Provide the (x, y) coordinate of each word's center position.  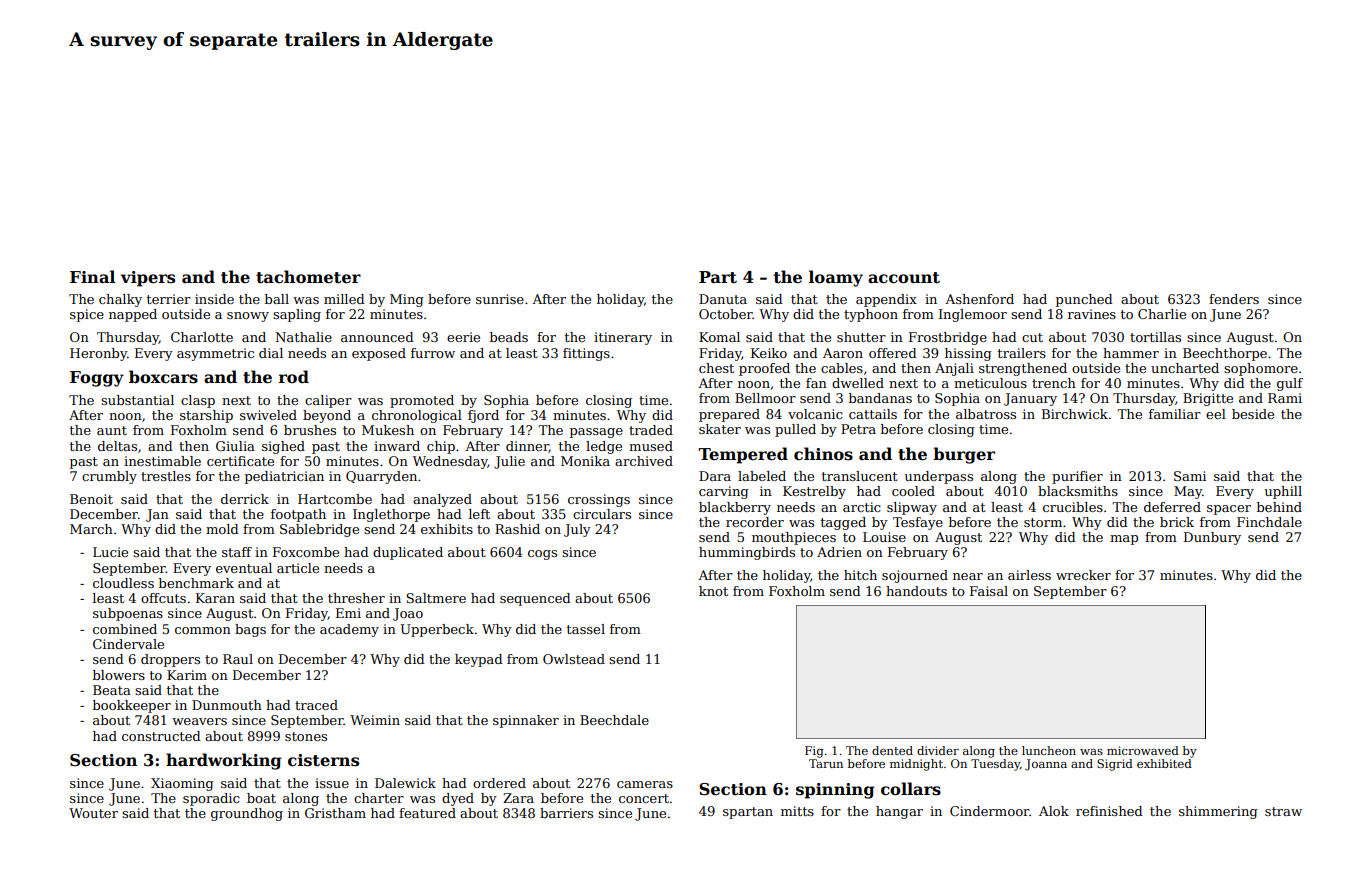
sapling (297, 315)
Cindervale (128, 644)
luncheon (1049, 750)
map (1124, 540)
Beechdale (614, 720)
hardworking (223, 761)
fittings (586, 354)
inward (397, 446)
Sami (1190, 476)
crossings (599, 500)
